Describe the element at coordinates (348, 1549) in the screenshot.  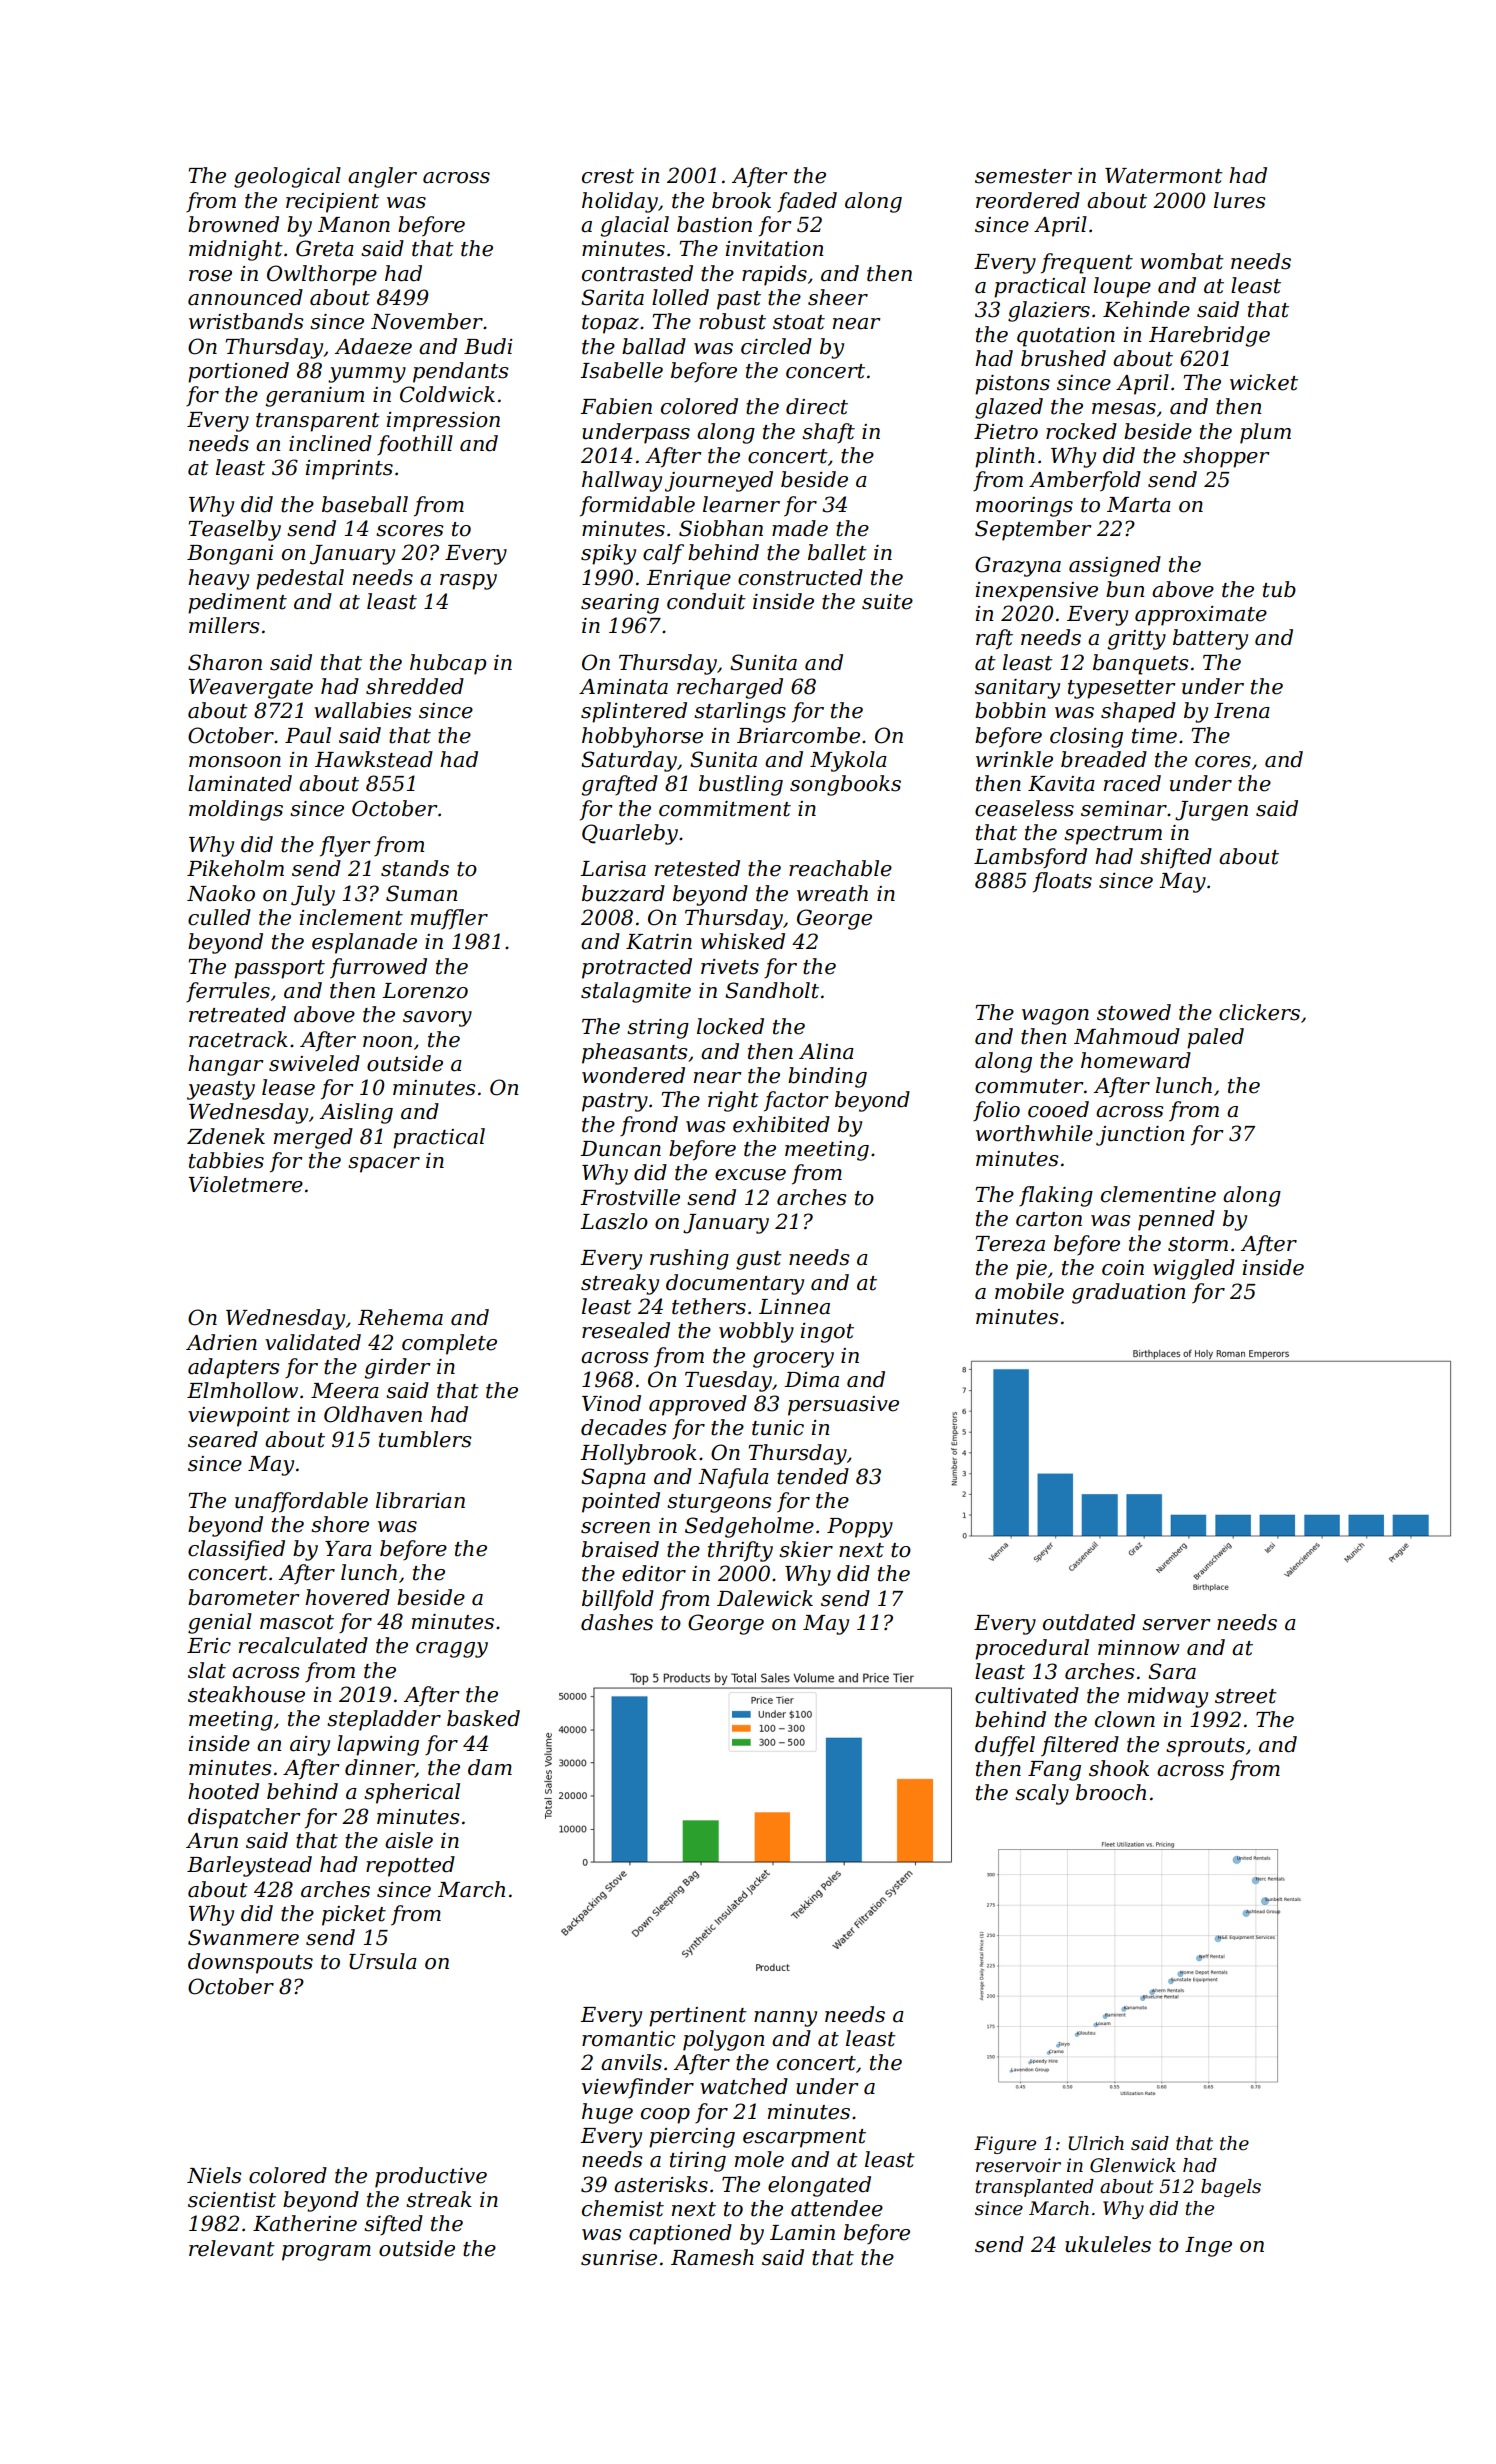
I see `Yara` at that location.
